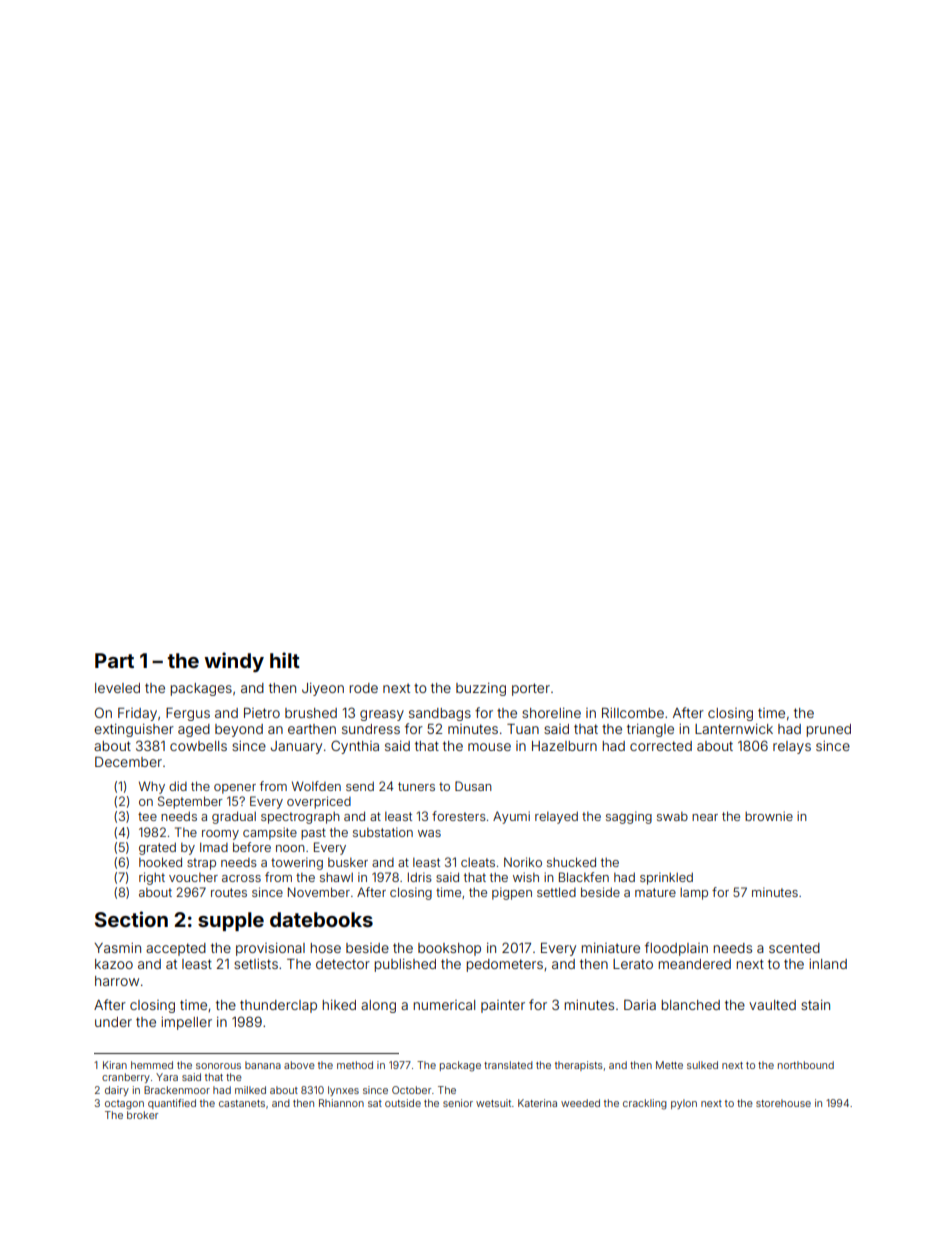  What do you see at coordinates (336, 877) in the screenshot?
I see `shawl` at bounding box center [336, 877].
